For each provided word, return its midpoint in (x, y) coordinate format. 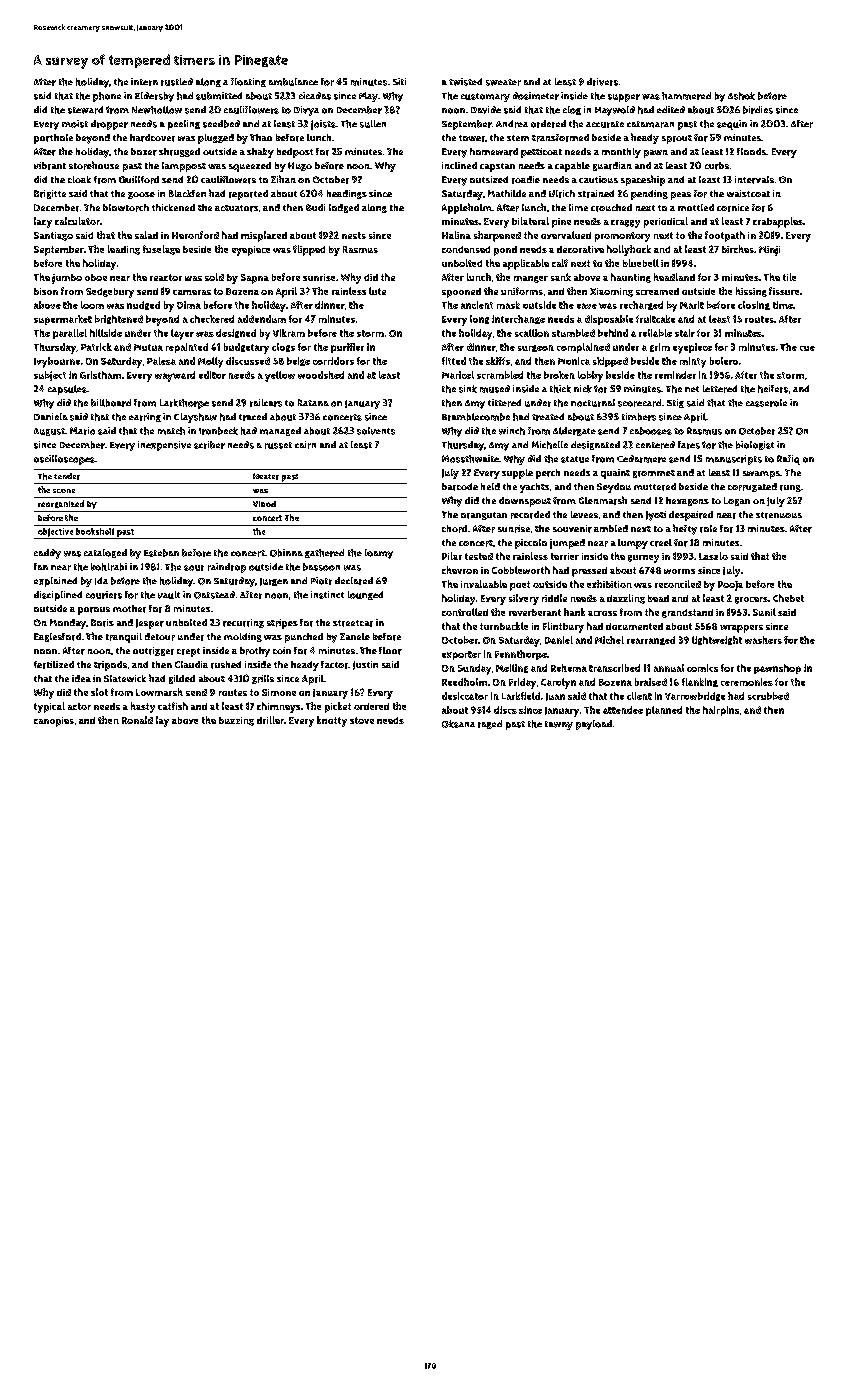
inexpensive (164, 446)
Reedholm (464, 682)
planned (664, 711)
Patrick (96, 347)
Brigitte (50, 194)
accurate (605, 124)
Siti (399, 81)
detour (160, 637)
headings (347, 194)
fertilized (54, 665)
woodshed (321, 375)
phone (107, 97)
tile (789, 277)
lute (377, 291)
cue (807, 348)
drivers (602, 82)
